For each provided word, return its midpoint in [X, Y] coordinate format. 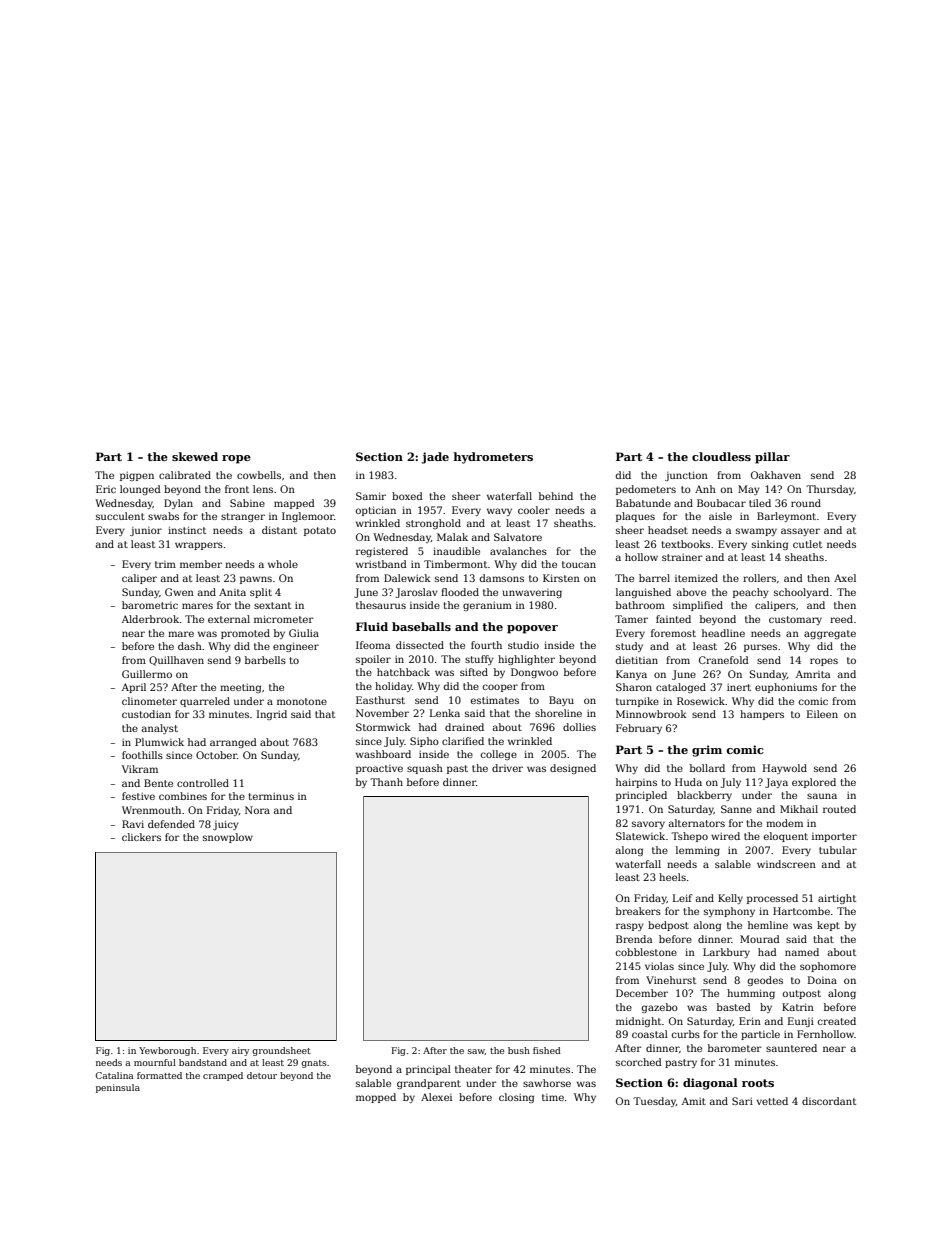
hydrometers [493, 458]
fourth [486, 645]
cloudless [721, 456]
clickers [141, 837]
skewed [195, 456]
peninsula [118, 1088]
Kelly [730, 899]
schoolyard [801, 593]
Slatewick [640, 836]
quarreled [205, 702]
